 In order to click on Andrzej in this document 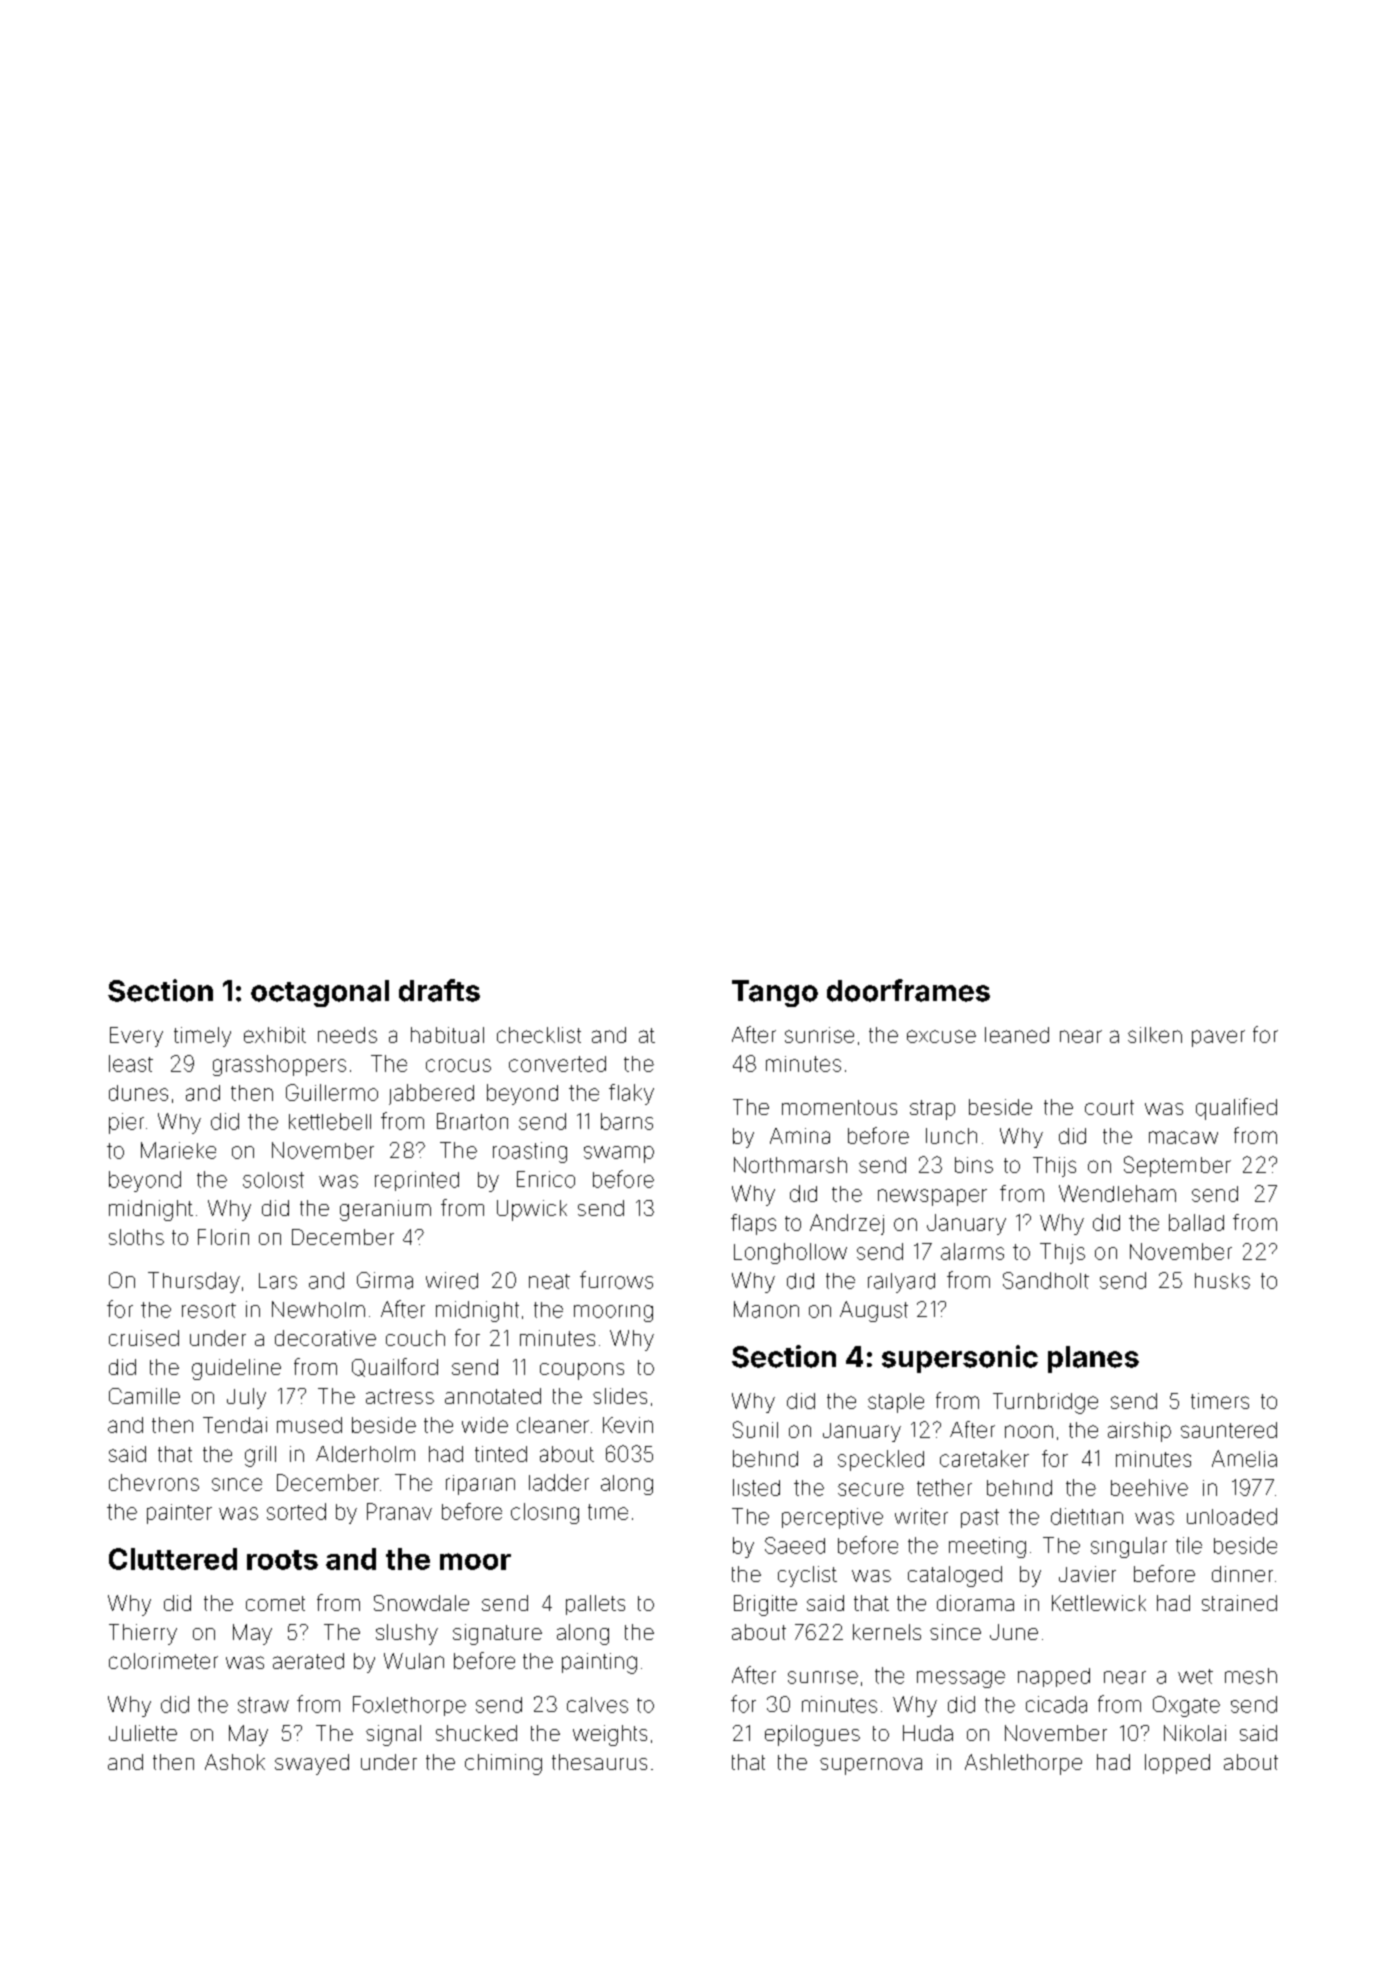, I will do `click(847, 1224)`.
